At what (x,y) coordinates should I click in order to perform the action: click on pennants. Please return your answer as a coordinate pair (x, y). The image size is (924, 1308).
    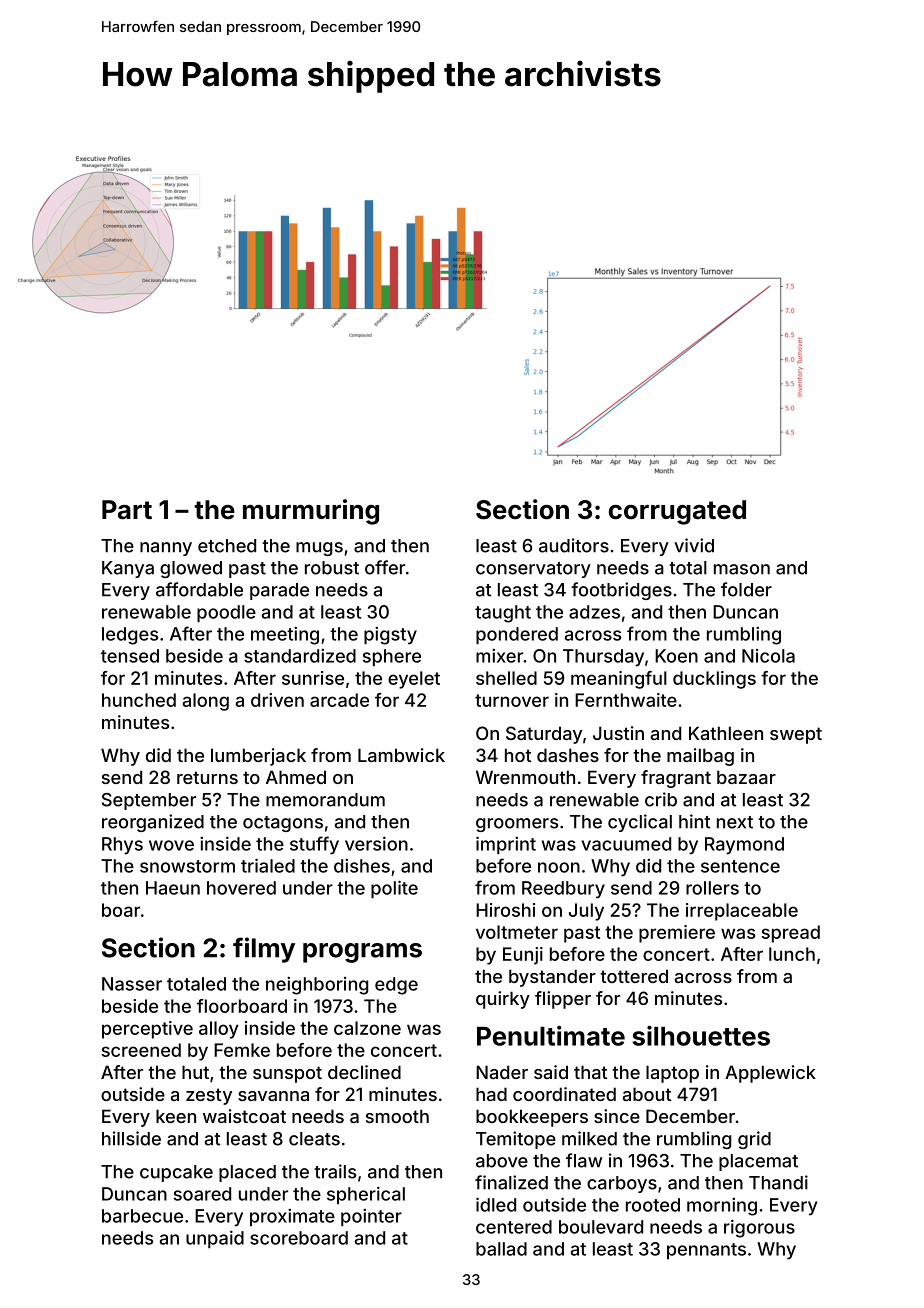
    Looking at the image, I should click on (706, 1251).
